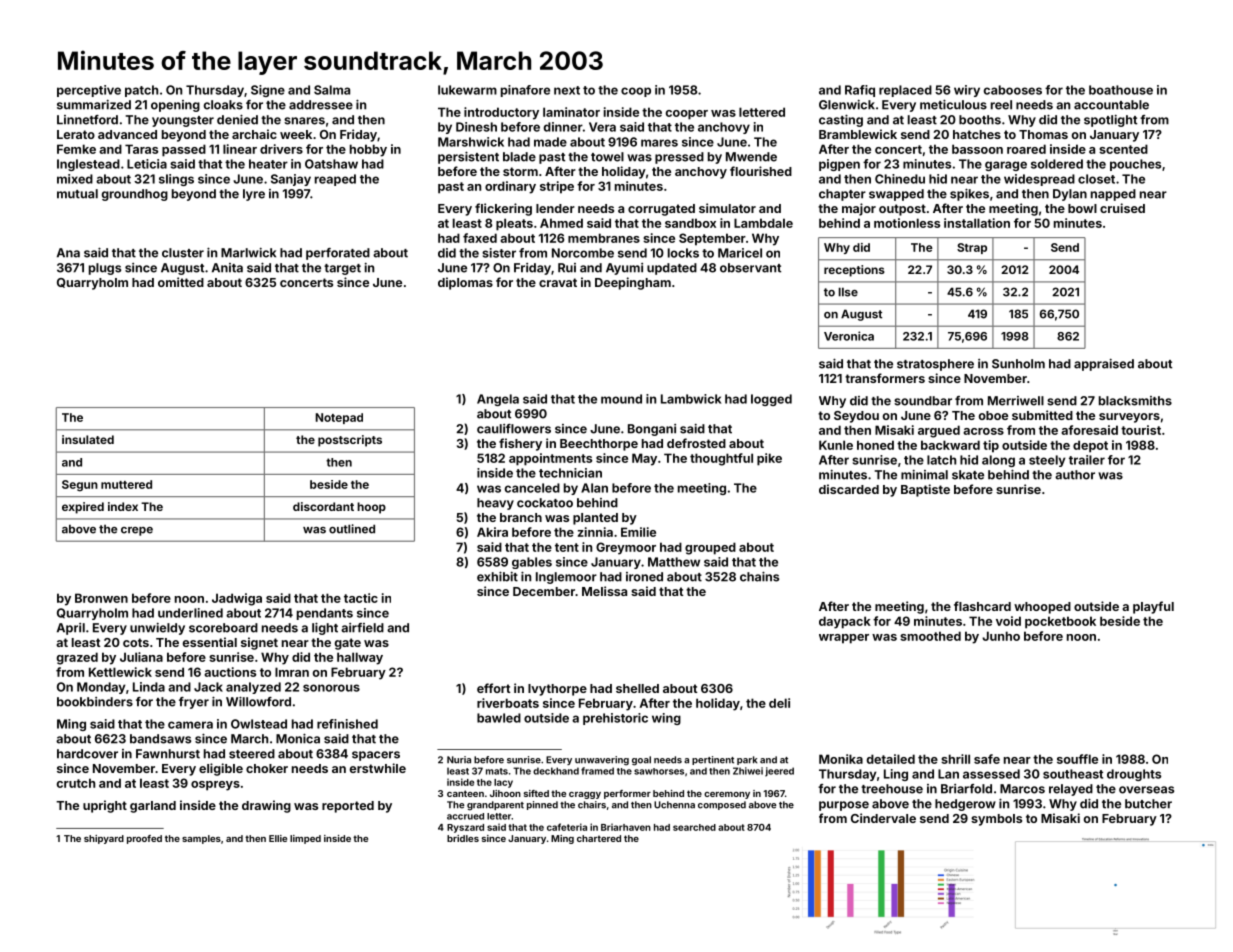  Describe the element at coordinates (615, 719) in the screenshot. I see `prehistoric` at that location.
